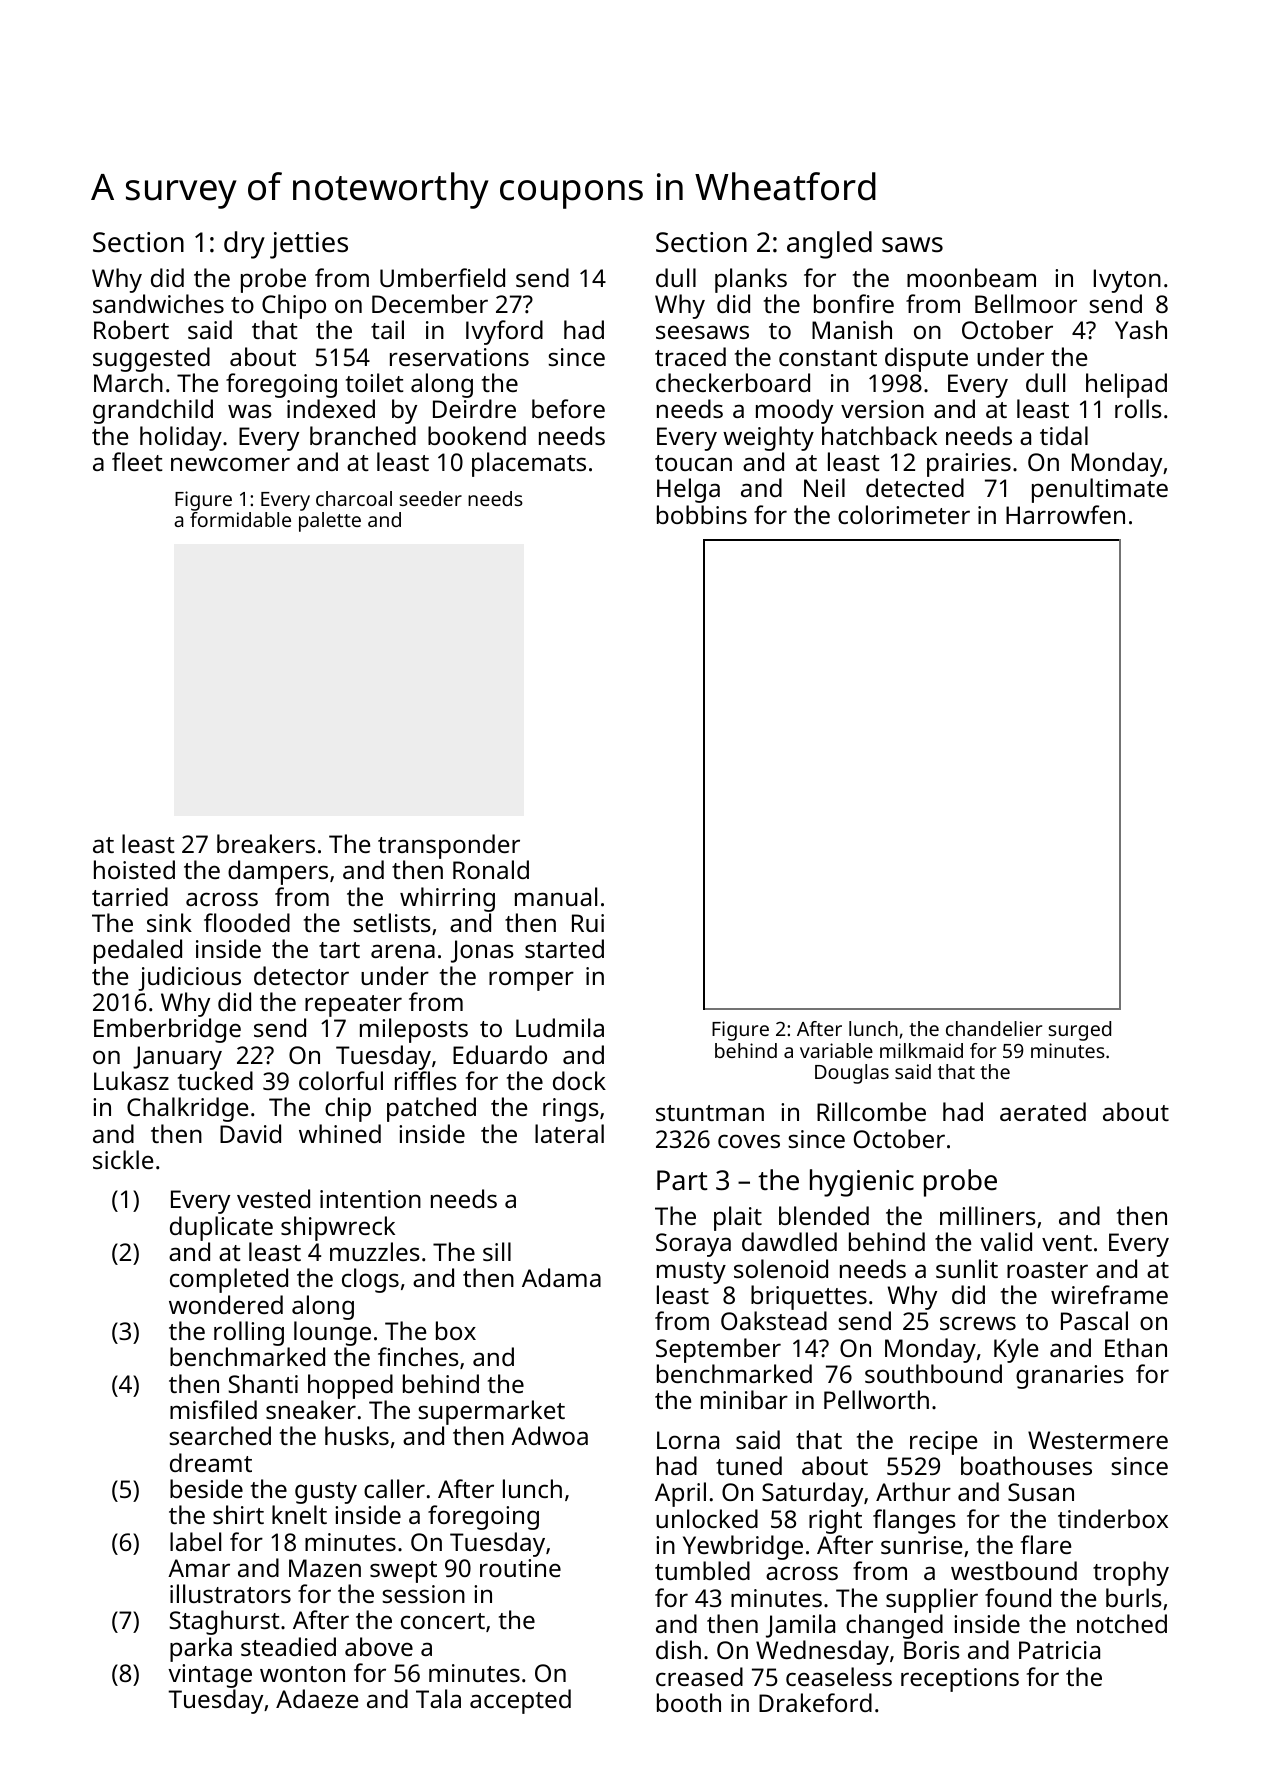 Image resolution: width=1261 pixels, height=1784 pixels. Describe the element at coordinates (220, 1435) in the document. I see `searched` at that location.
